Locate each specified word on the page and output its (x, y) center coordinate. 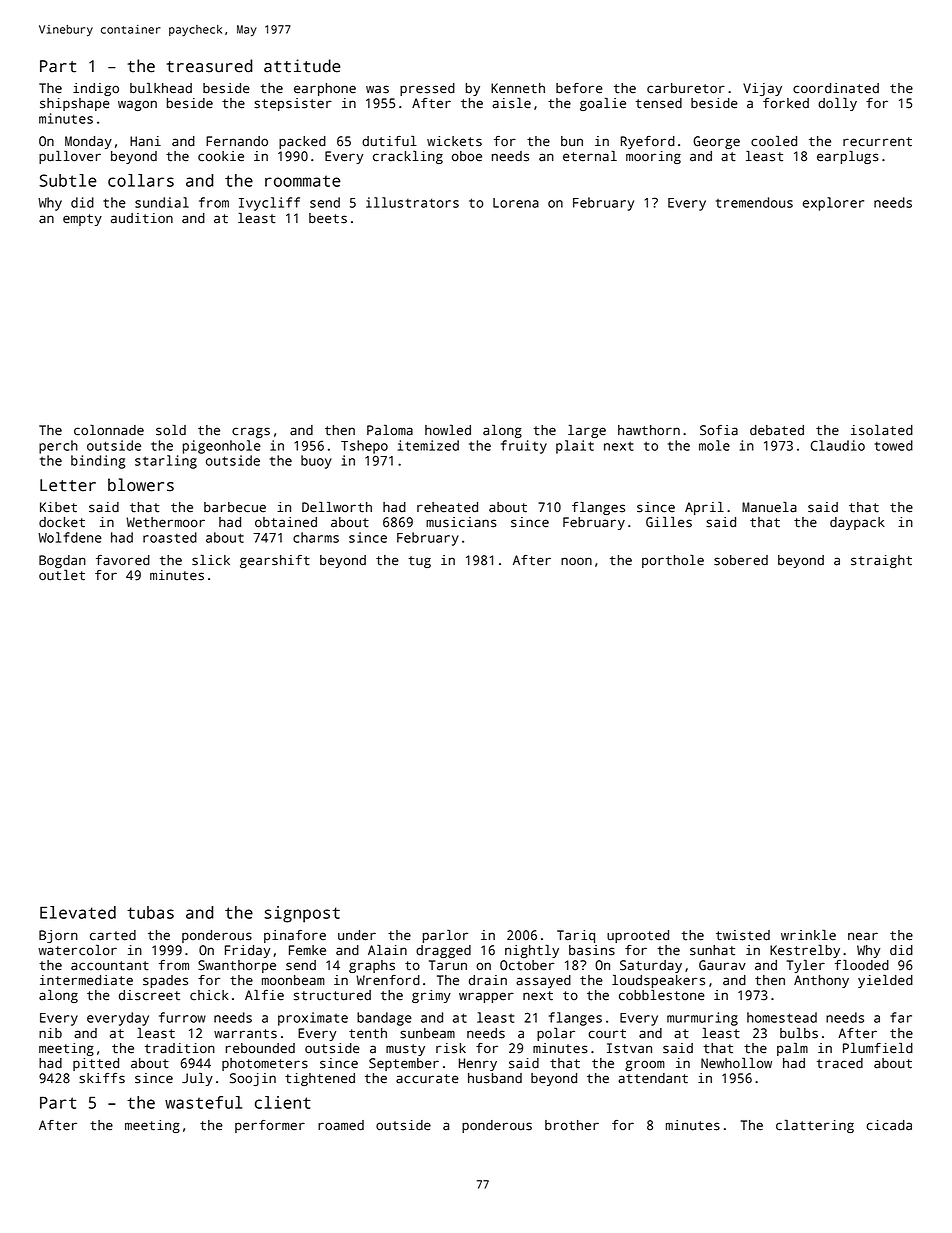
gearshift (275, 561)
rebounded (260, 1048)
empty (82, 220)
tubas (150, 912)
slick (211, 560)
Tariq (576, 936)
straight (881, 561)
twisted (743, 935)
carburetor (686, 88)
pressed (427, 89)
